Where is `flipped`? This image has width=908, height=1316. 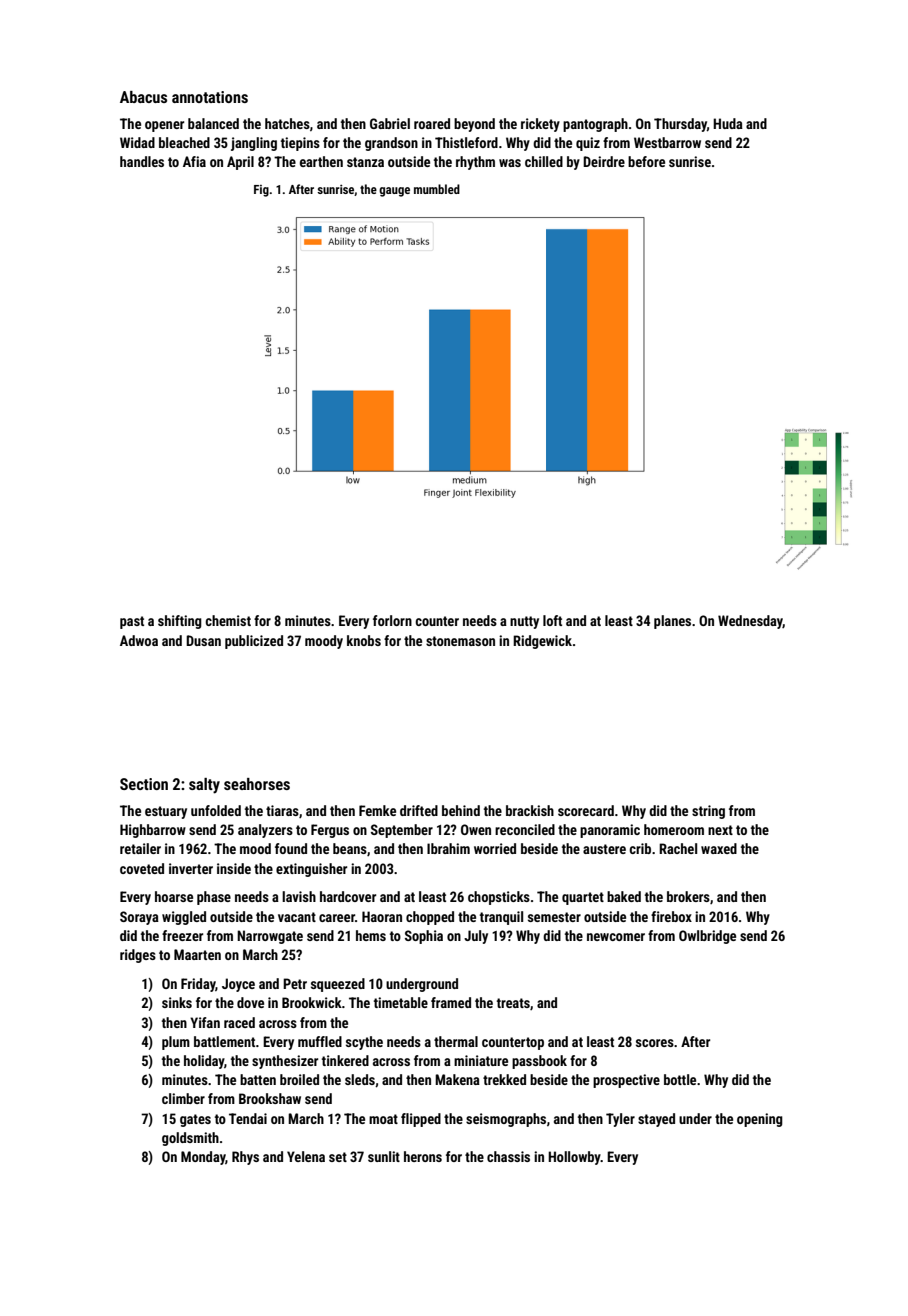
flipped is located at coordinates (421, 1120).
